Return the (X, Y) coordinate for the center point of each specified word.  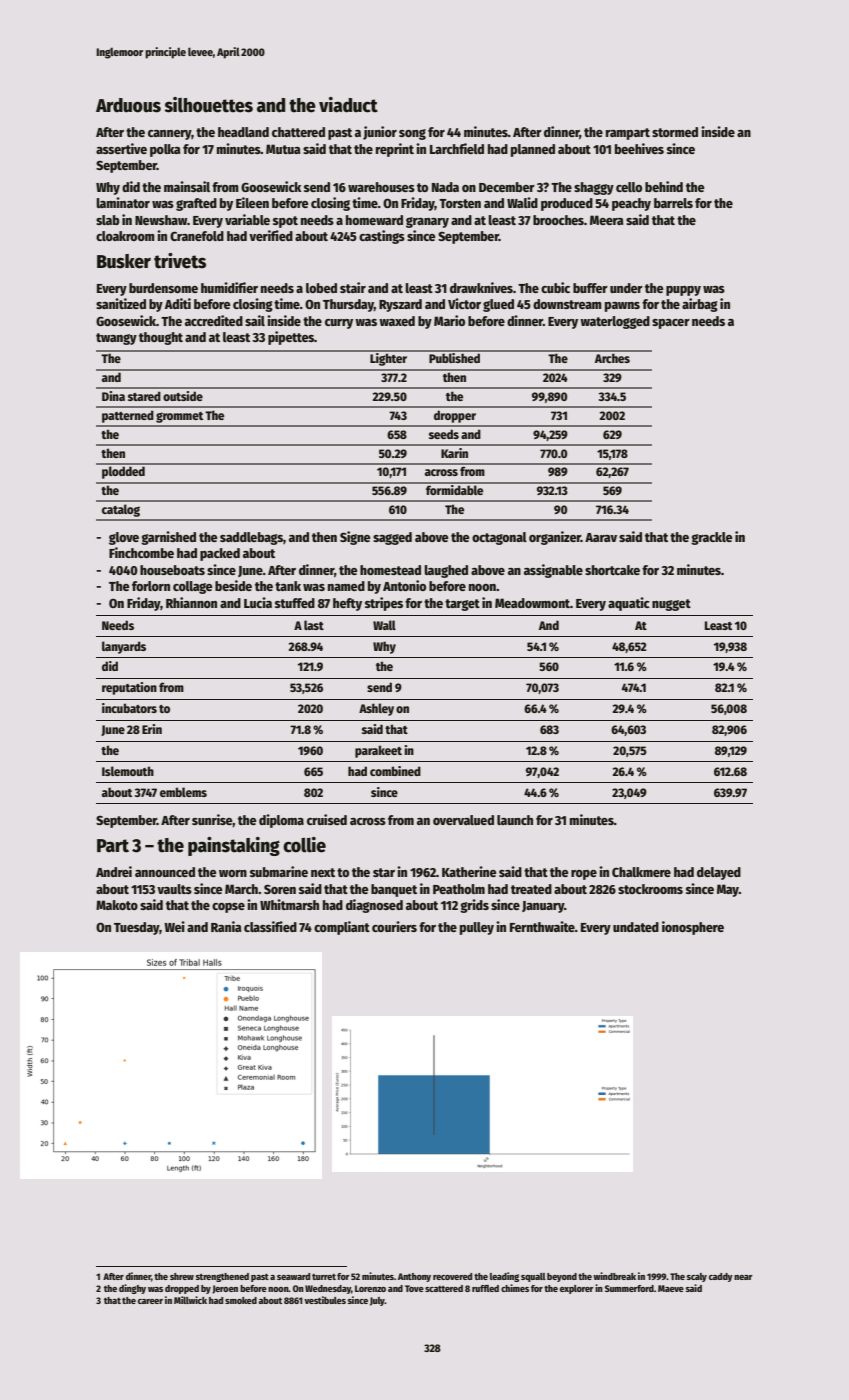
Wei (174, 926)
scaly (697, 1277)
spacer (671, 324)
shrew (182, 1276)
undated (636, 927)
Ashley (376, 709)
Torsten (460, 203)
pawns (622, 307)
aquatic (629, 604)
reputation (129, 688)
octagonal (499, 538)
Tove (414, 1288)
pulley (477, 928)
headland (243, 132)
